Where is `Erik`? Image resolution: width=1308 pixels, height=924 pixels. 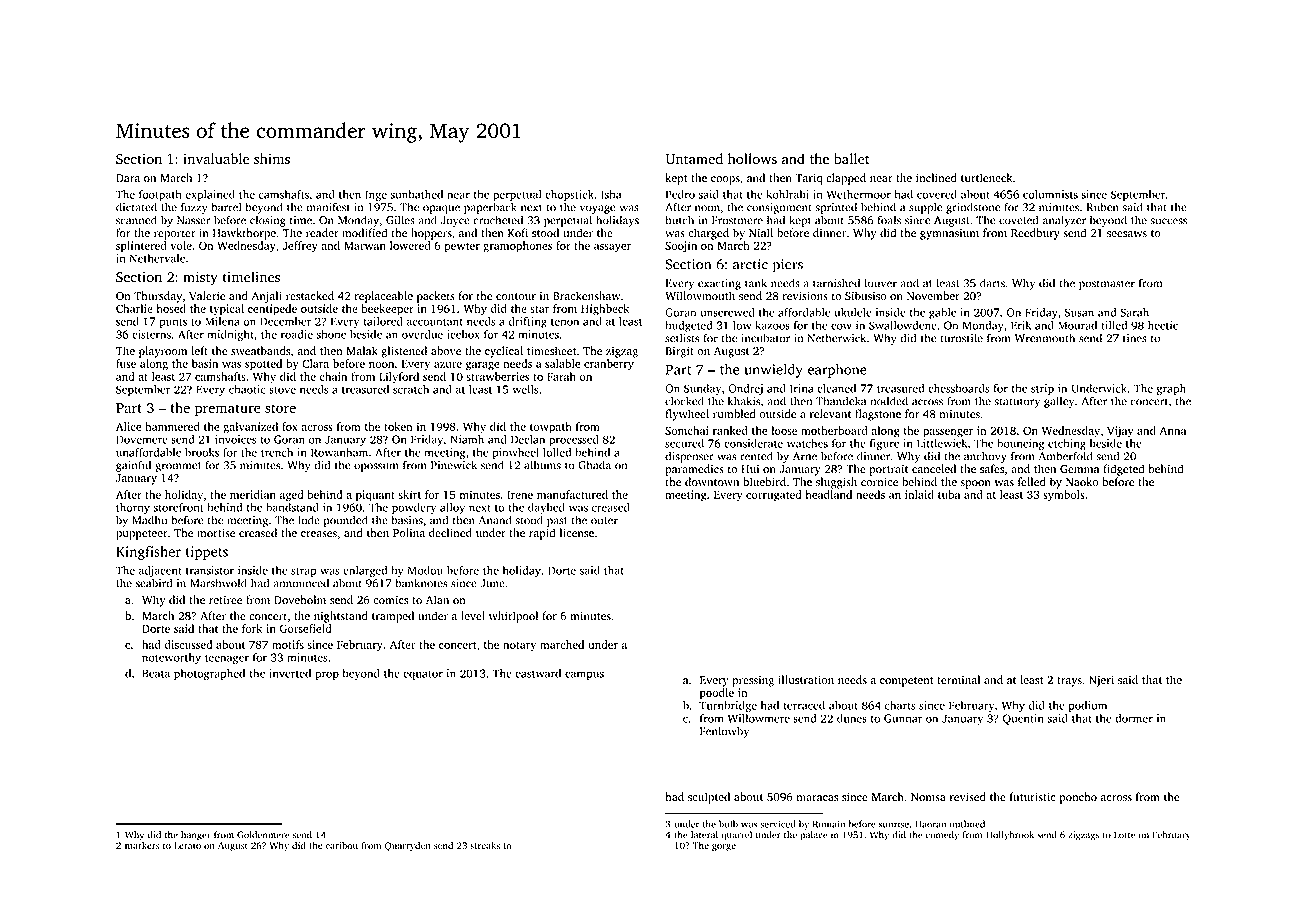 Erik is located at coordinates (1021, 325).
